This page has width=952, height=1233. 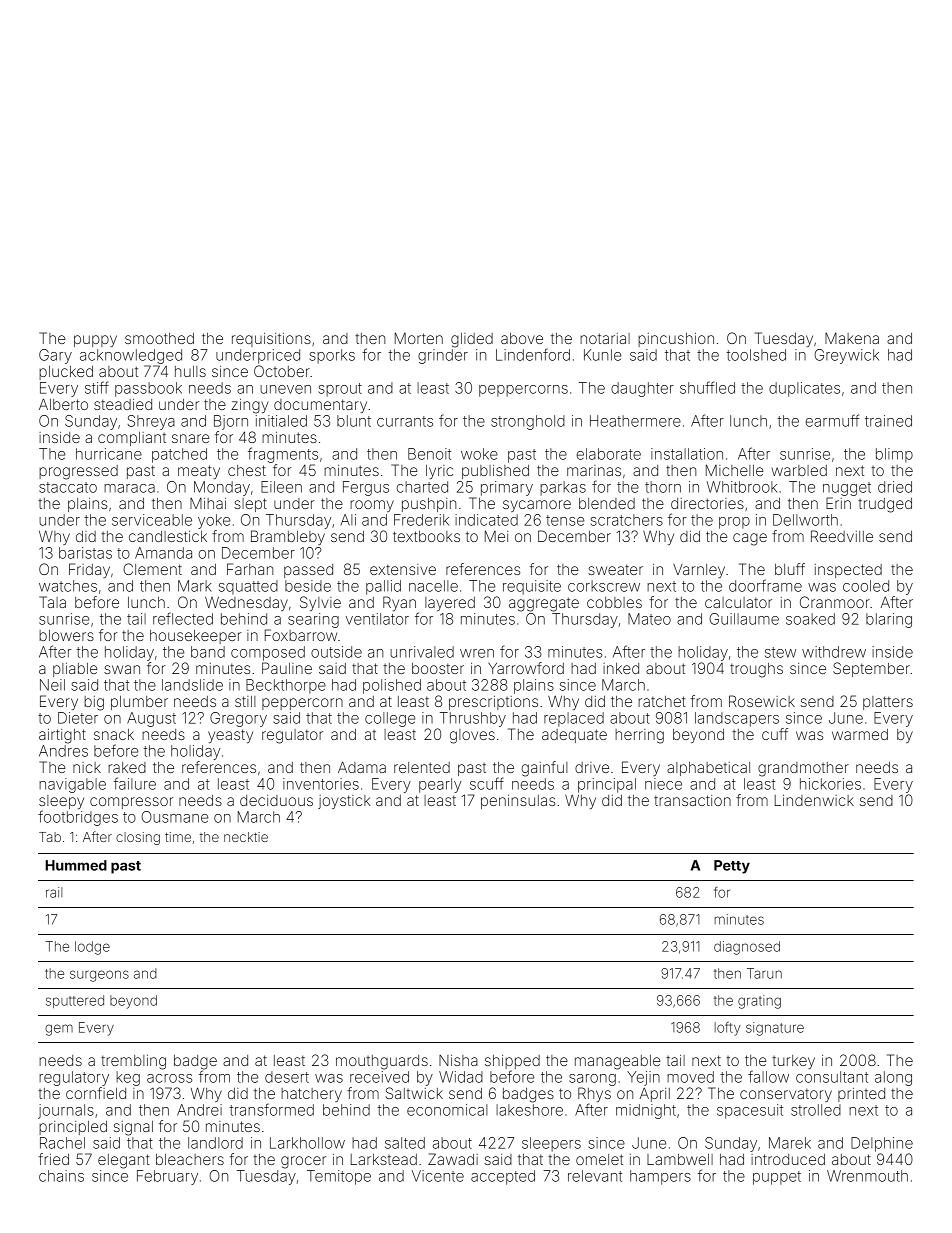 I want to click on peninsulas, so click(x=518, y=802).
